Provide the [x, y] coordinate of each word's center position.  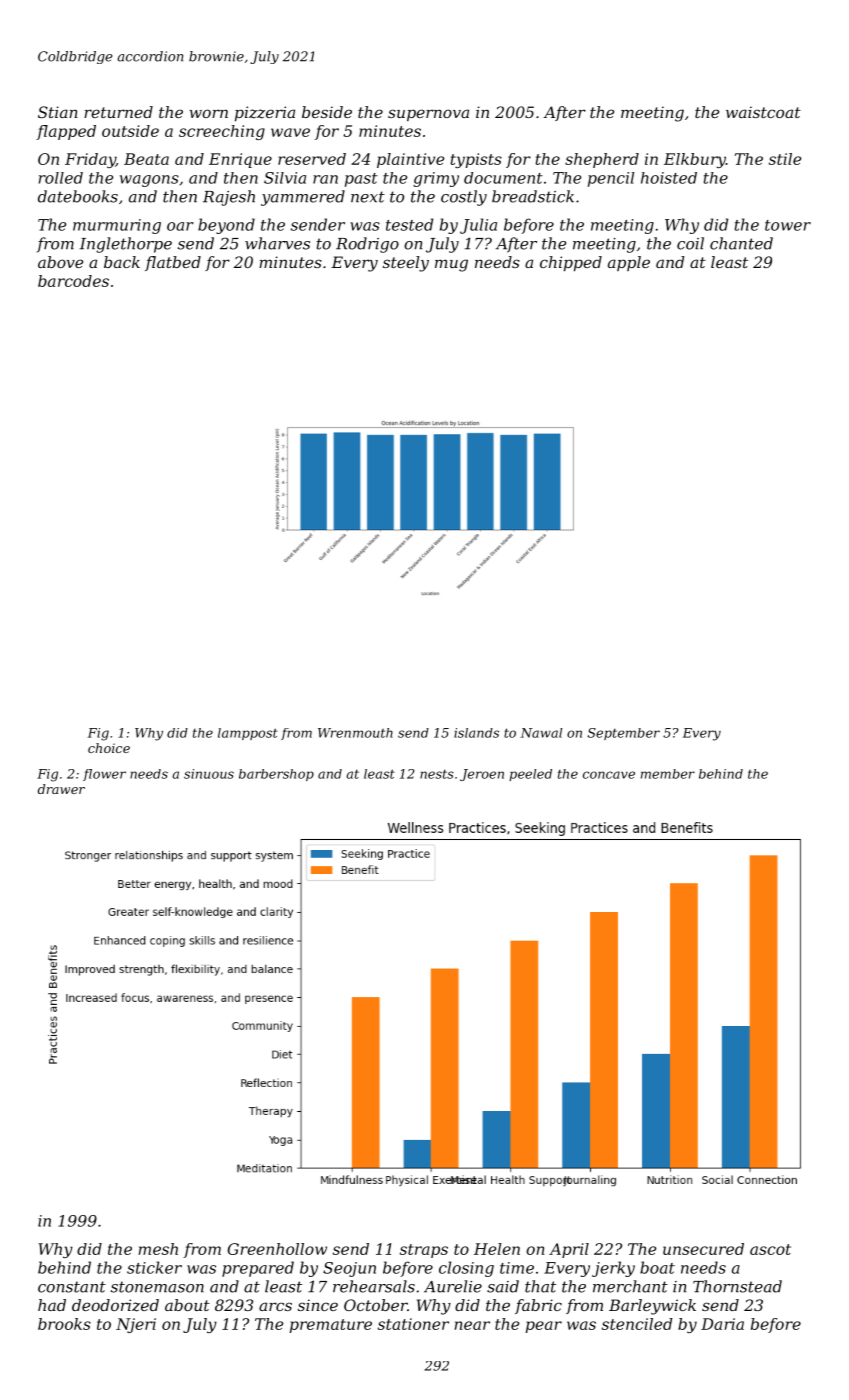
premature [331, 1326]
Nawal [541, 733]
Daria [722, 1324]
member [668, 774]
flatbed [173, 263]
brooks [64, 1324]
